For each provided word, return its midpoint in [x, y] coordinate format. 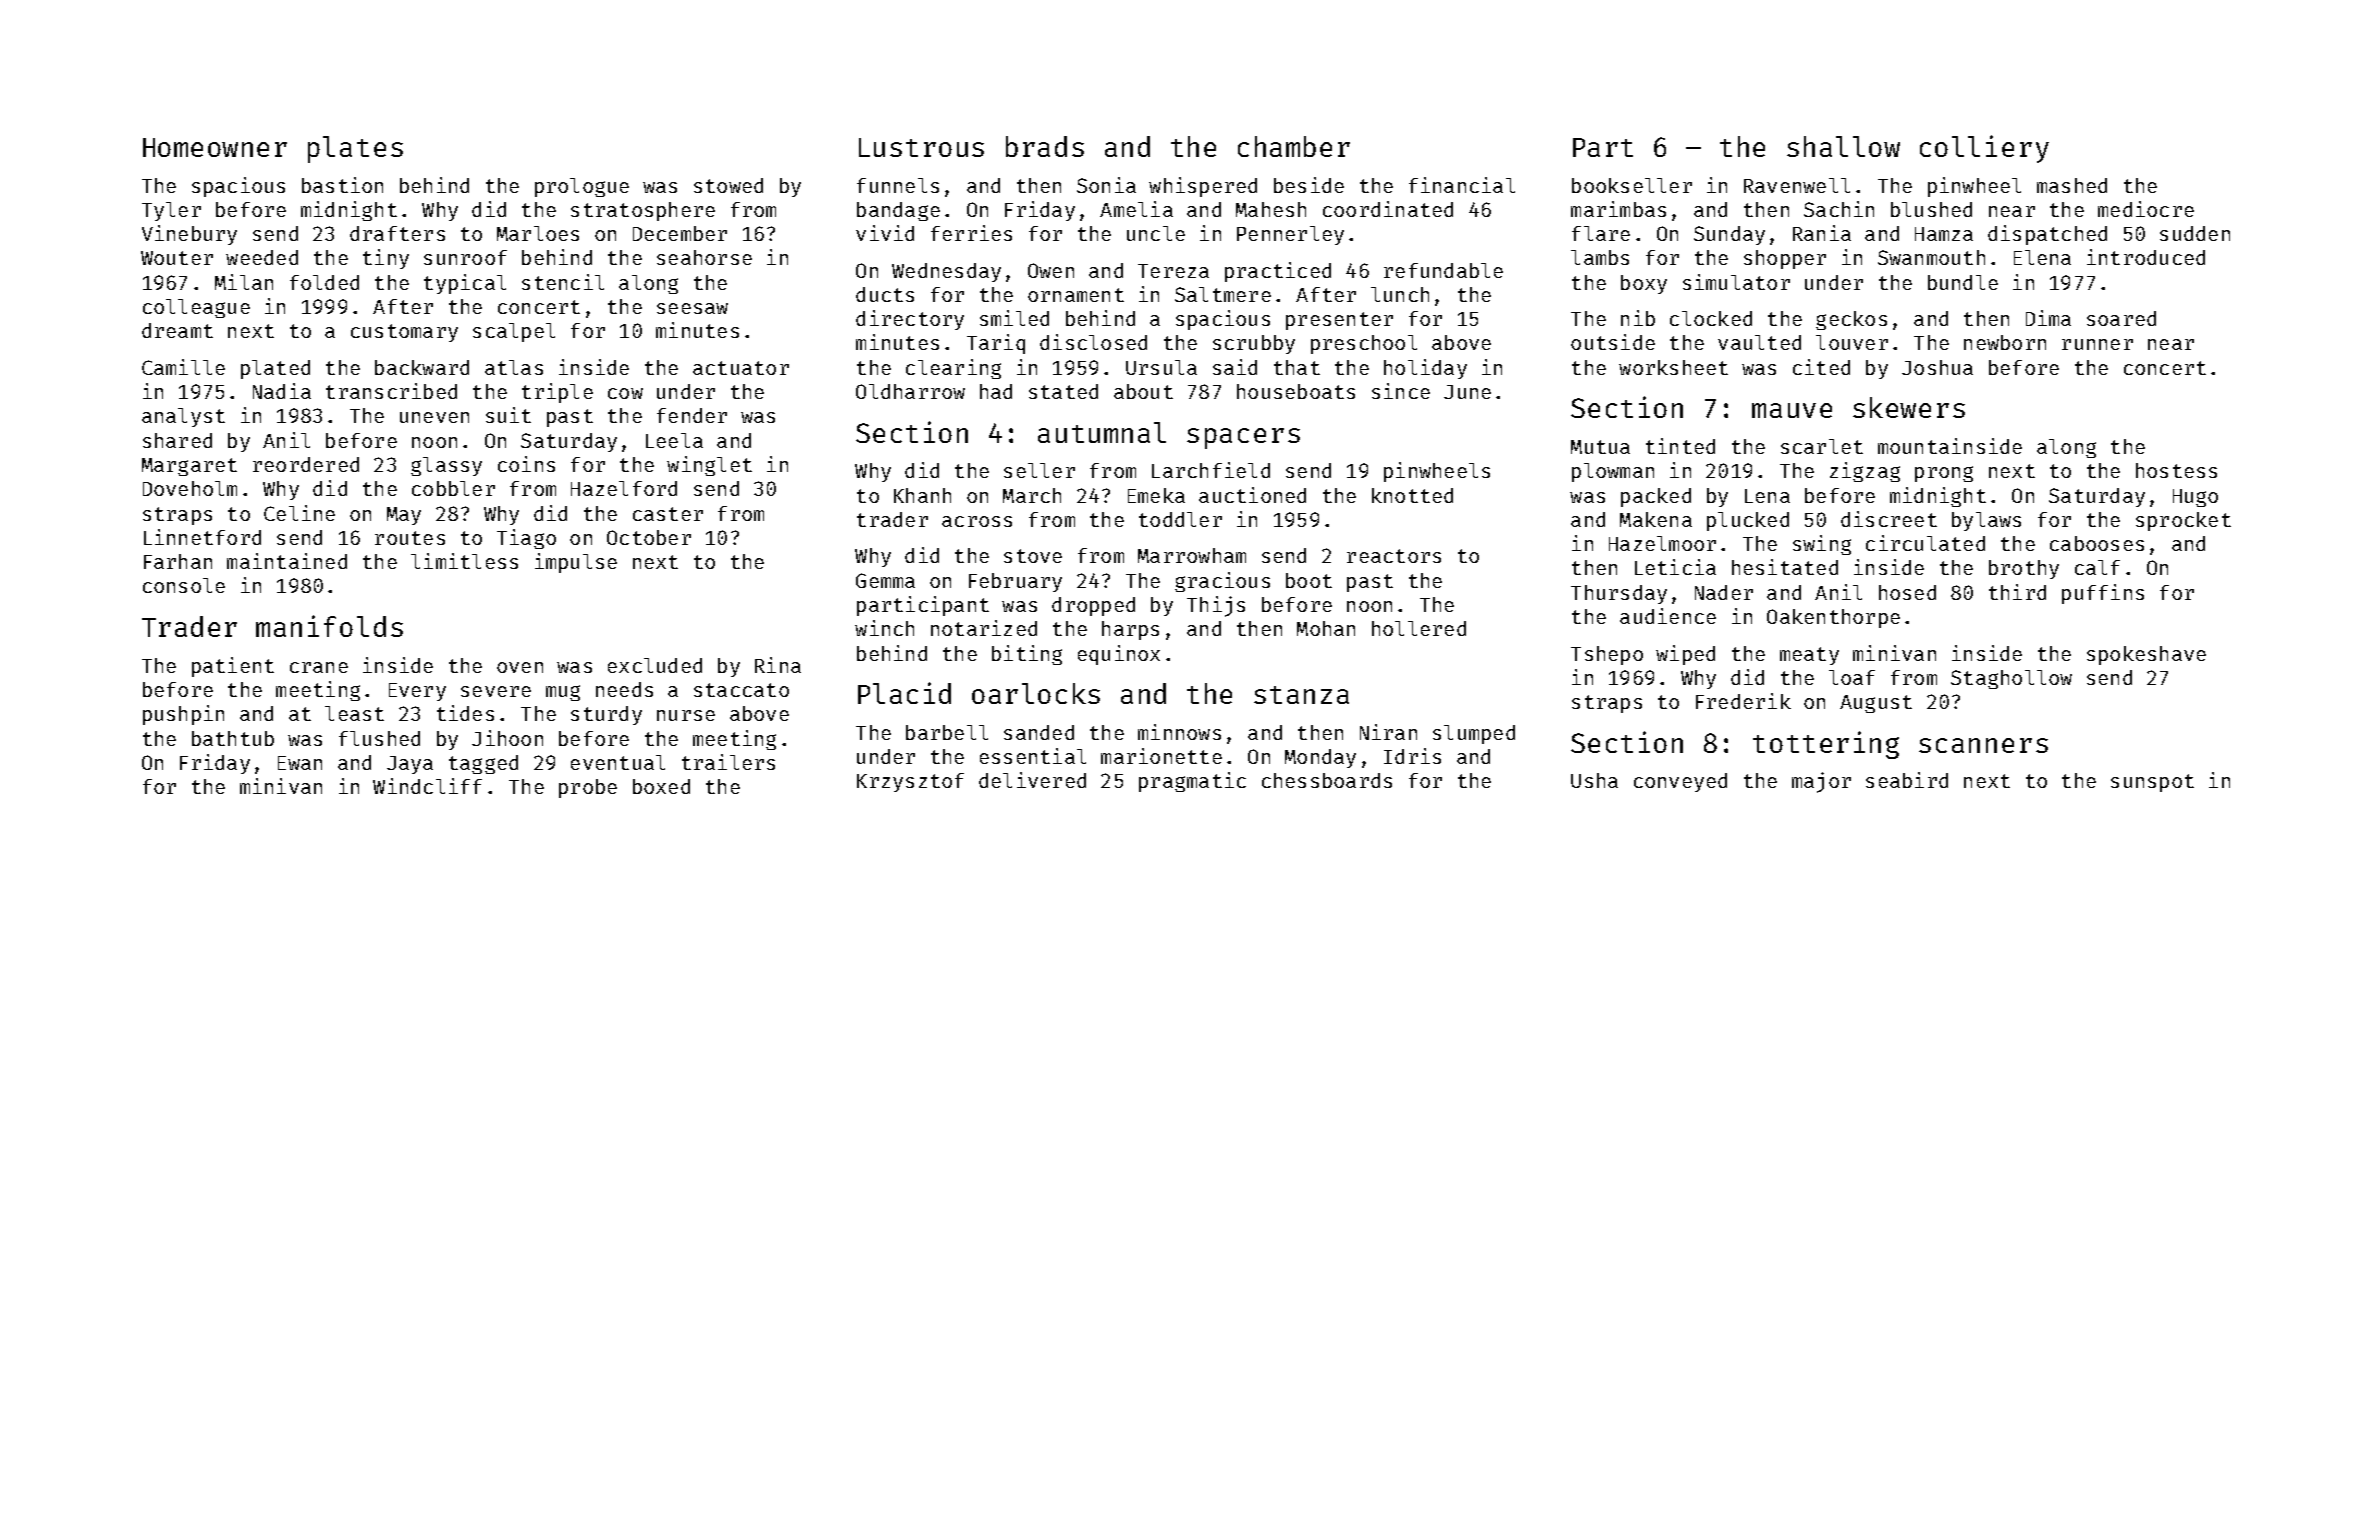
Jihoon [507, 738]
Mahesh [1271, 209]
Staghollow [2011, 679]
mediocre [2146, 209]
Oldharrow [910, 391]
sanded [1039, 732]
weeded [262, 257]
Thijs [1216, 606]
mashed [2072, 185]
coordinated [1388, 209]
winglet [709, 466]
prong [1944, 474]
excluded [655, 665]
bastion [342, 185]
